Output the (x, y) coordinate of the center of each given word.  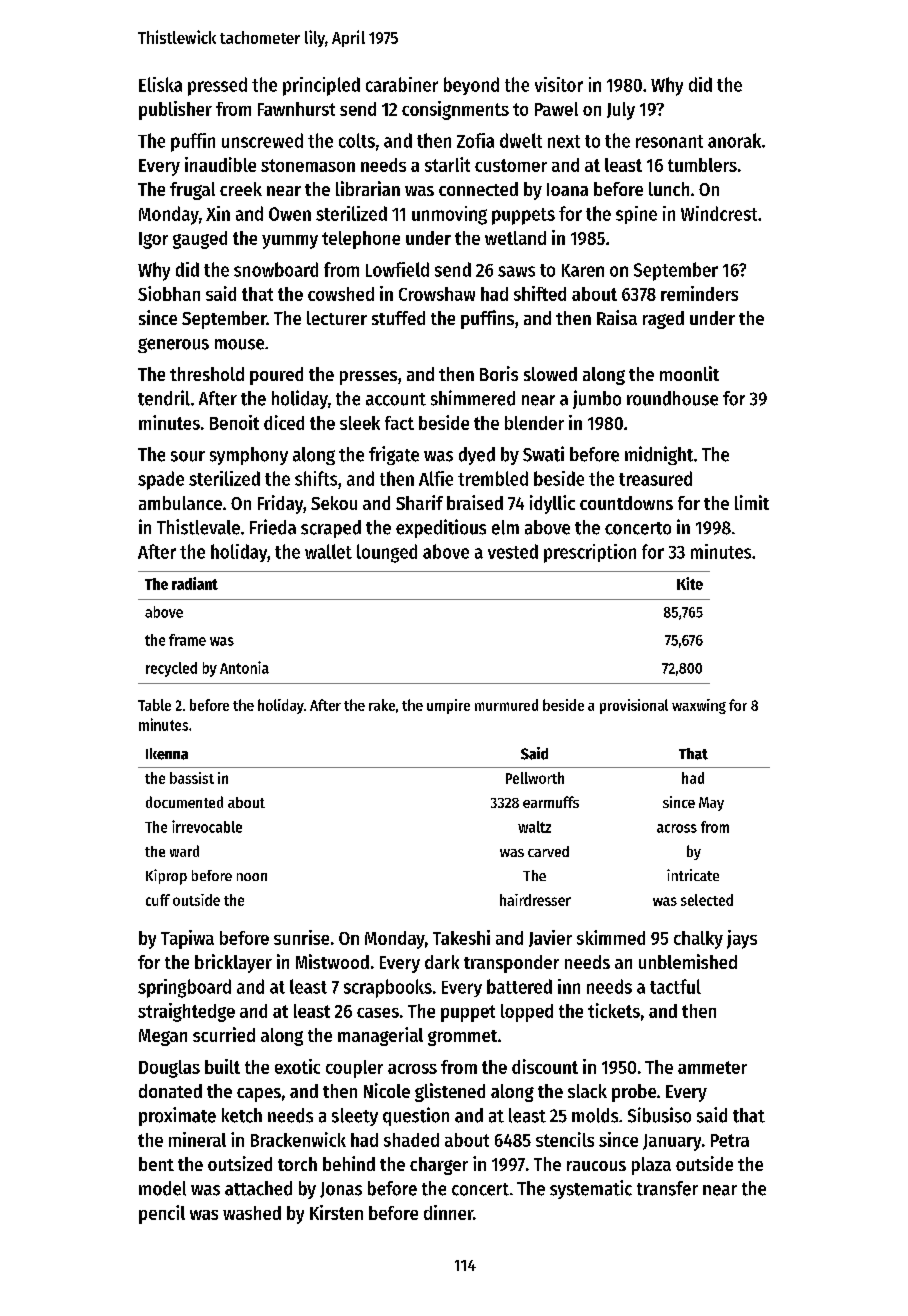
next (564, 141)
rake (382, 705)
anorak (734, 140)
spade (161, 480)
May (711, 804)
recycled (171, 669)
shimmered (473, 398)
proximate (177, 1116)
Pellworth (535, 778)
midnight (659, 455)
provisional (634, 706)
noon (252, 877)
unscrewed (262, 140)
